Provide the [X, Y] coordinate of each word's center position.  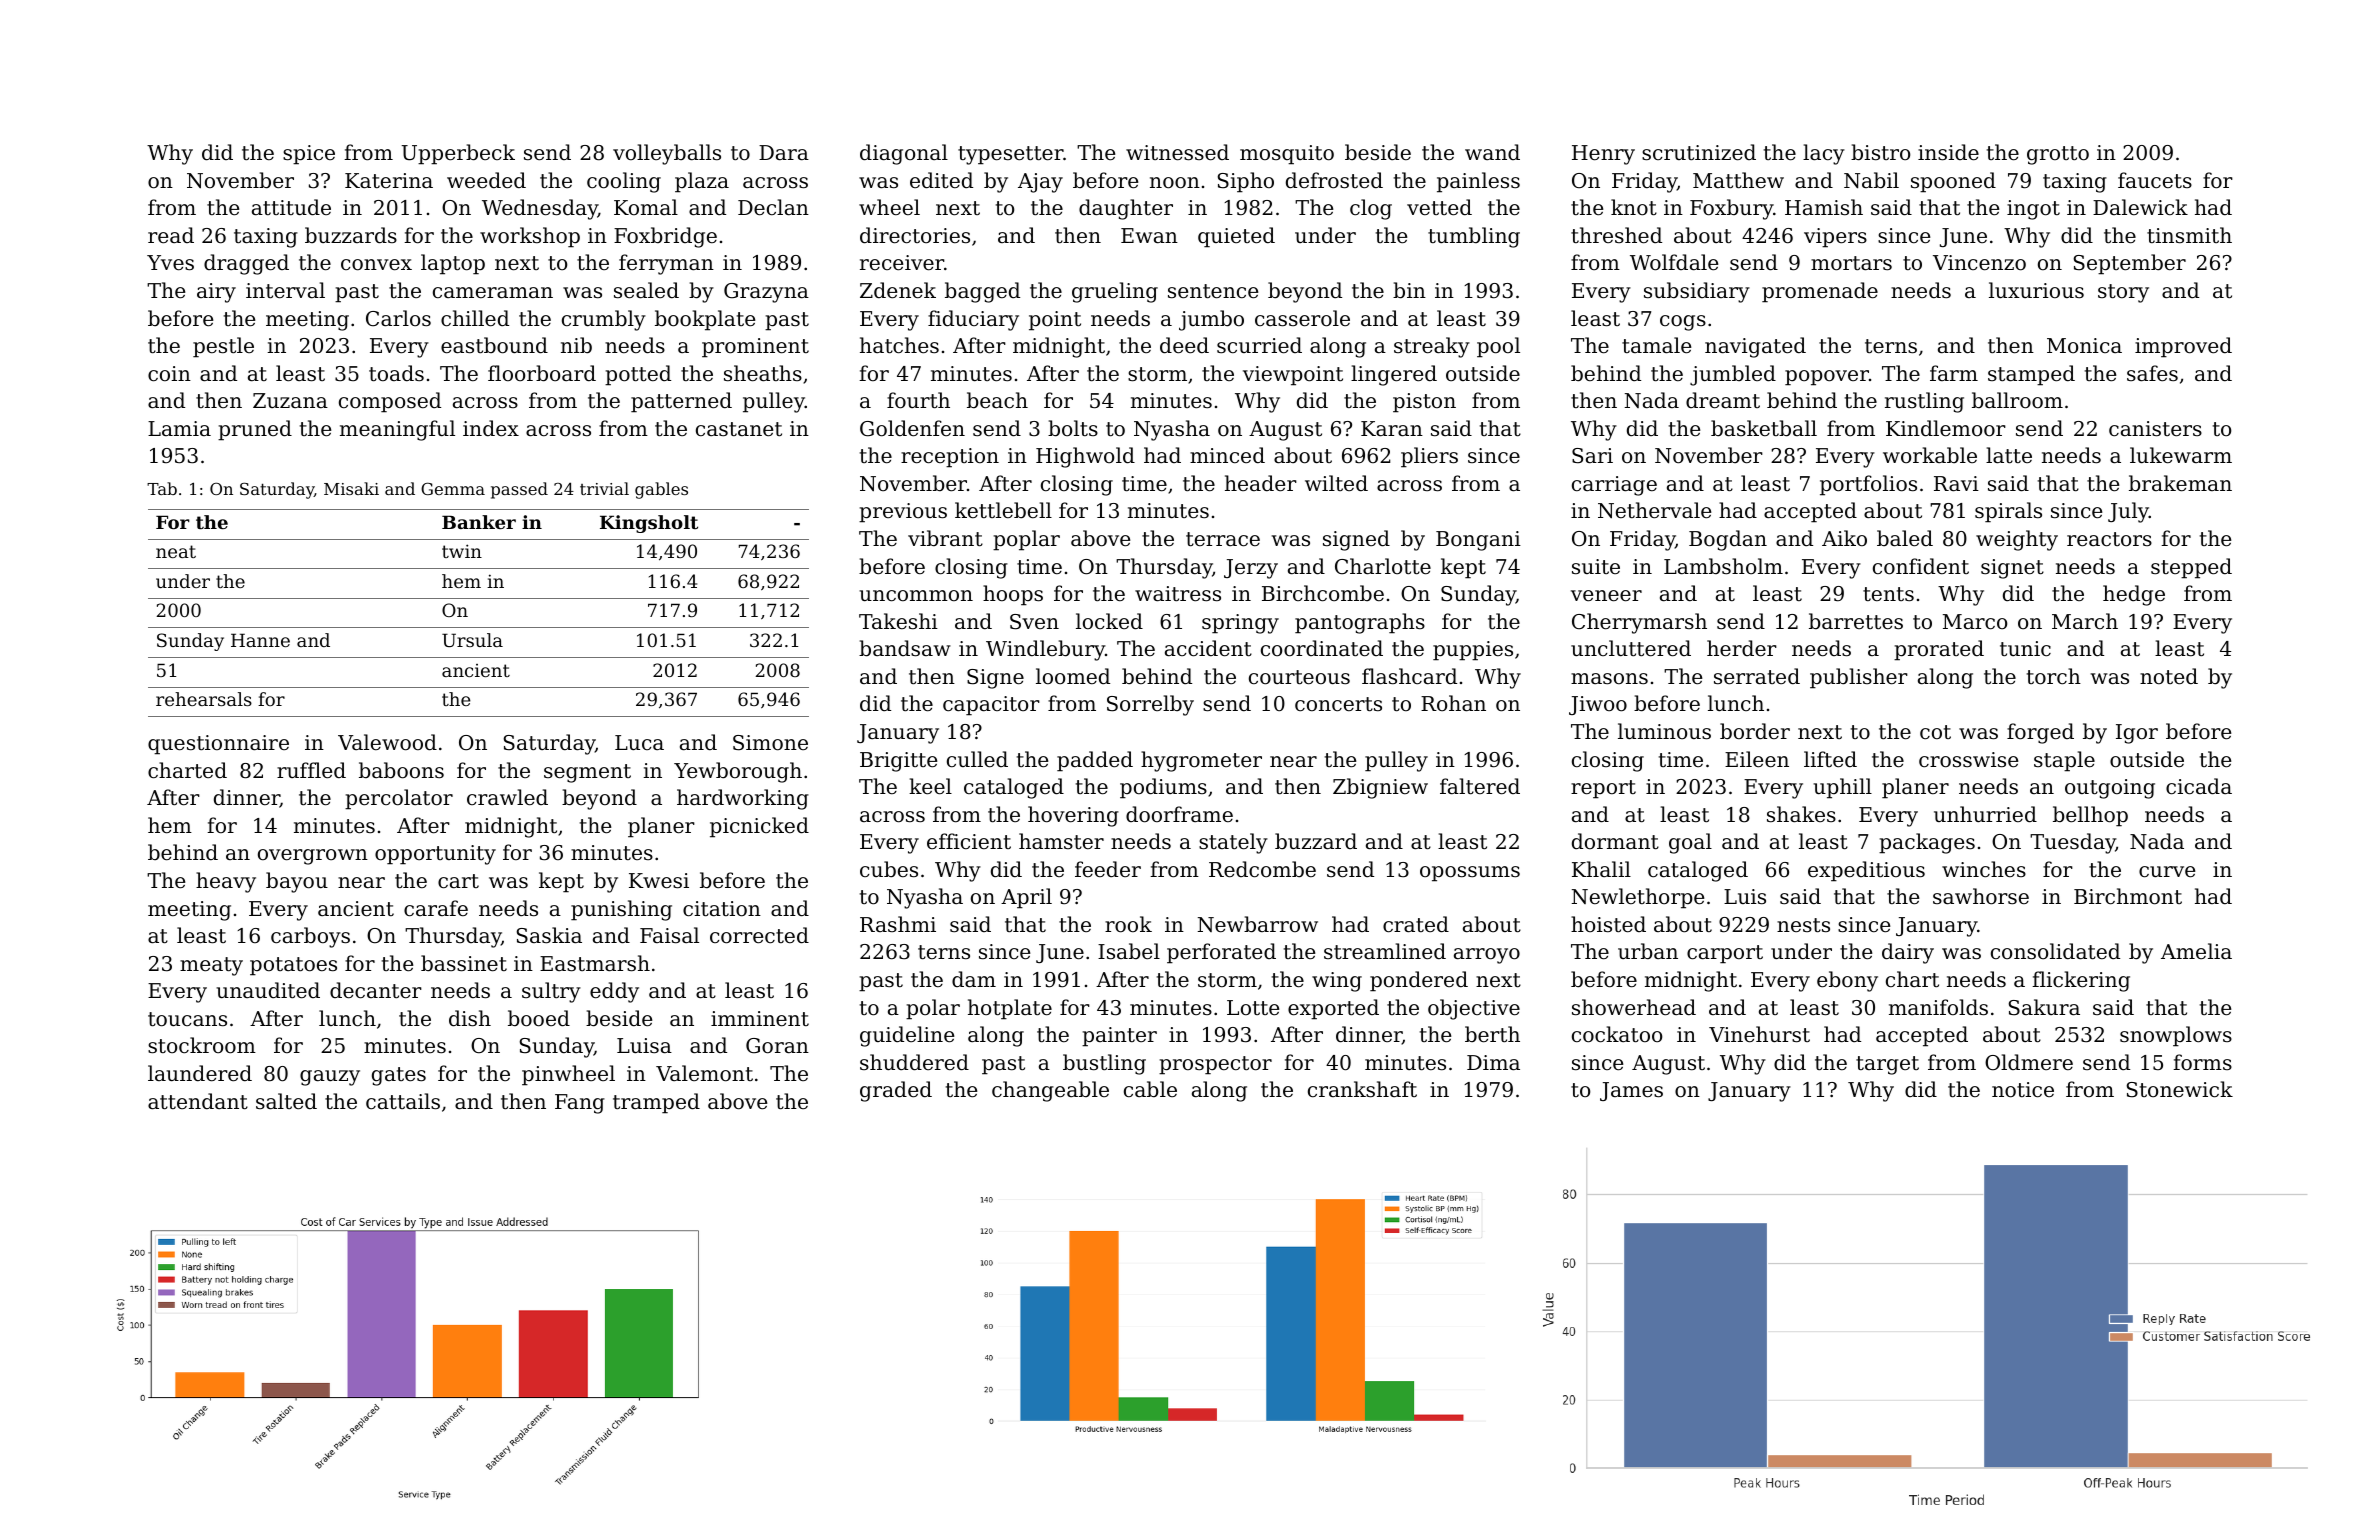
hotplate [1010, 1009]
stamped [2031, 375]
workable [1930, 455]
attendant [198, 1101]
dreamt [1723, 400]
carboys [310, 937]
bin [1409, 290]
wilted [1336, 483]
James [1631, 1091]
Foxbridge [665, 237]
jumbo [1211, 320]
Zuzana [290, 400]
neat [176, 551]
